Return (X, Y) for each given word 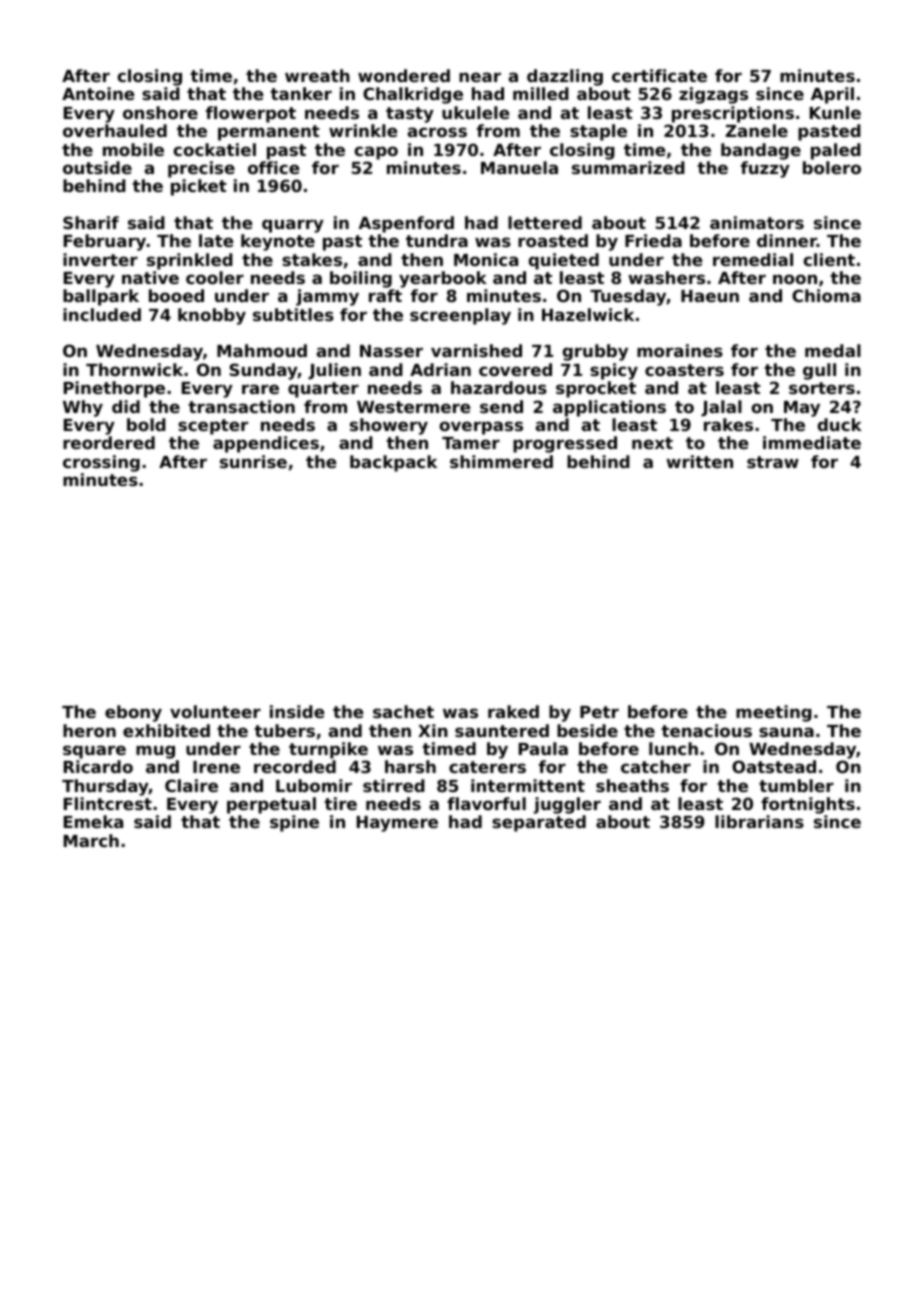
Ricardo (98, 766)
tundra (437, 240)
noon (795, 279)
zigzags (713, 95)
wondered (404, 75)
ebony (133, 713)
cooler (215, 277)
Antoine (98, 93)
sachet (403, 711)
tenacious (706, 730)
